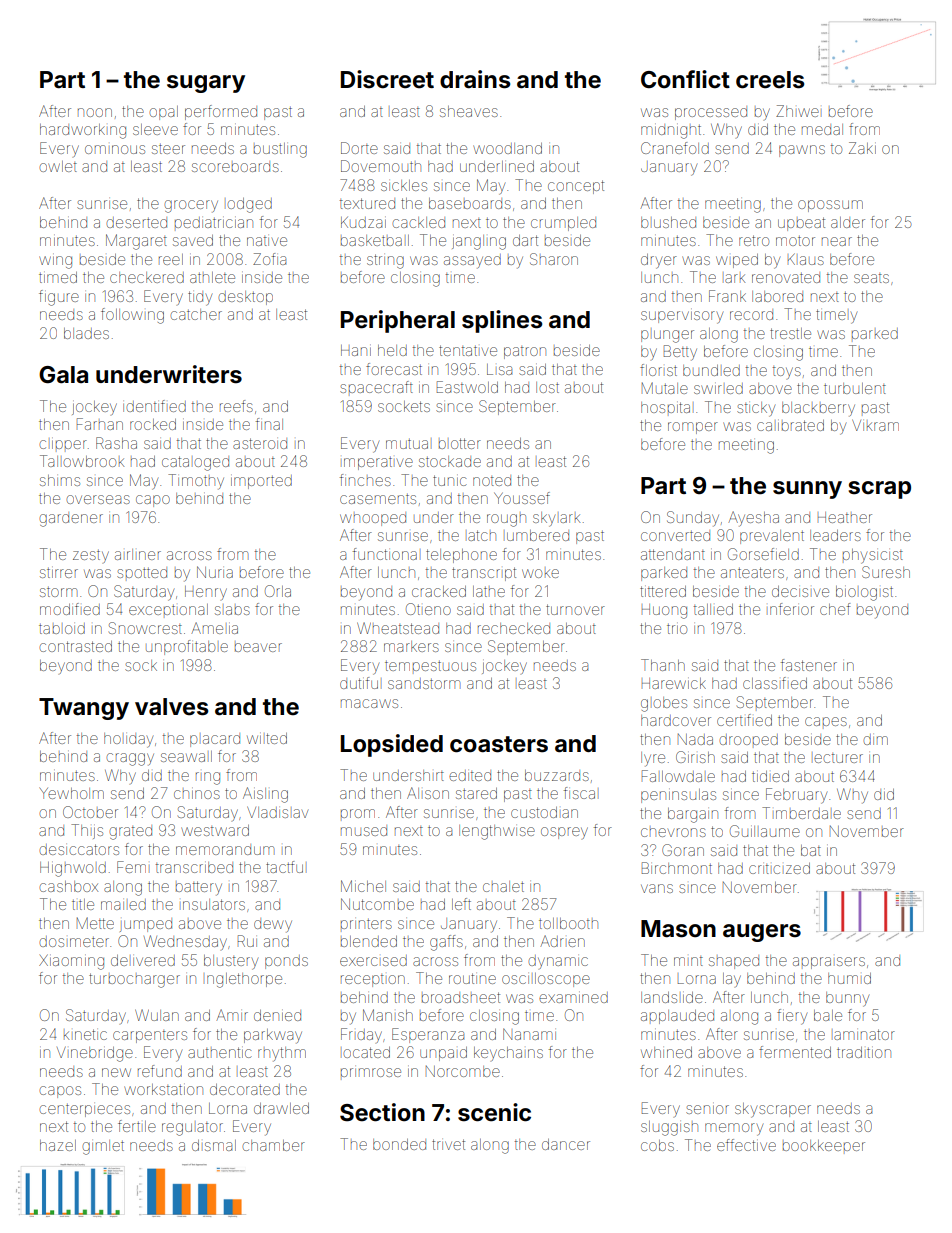  What do you see at coordinates (373, 519) in the image?
I see `whooped` at bounding box center [373, 519].
